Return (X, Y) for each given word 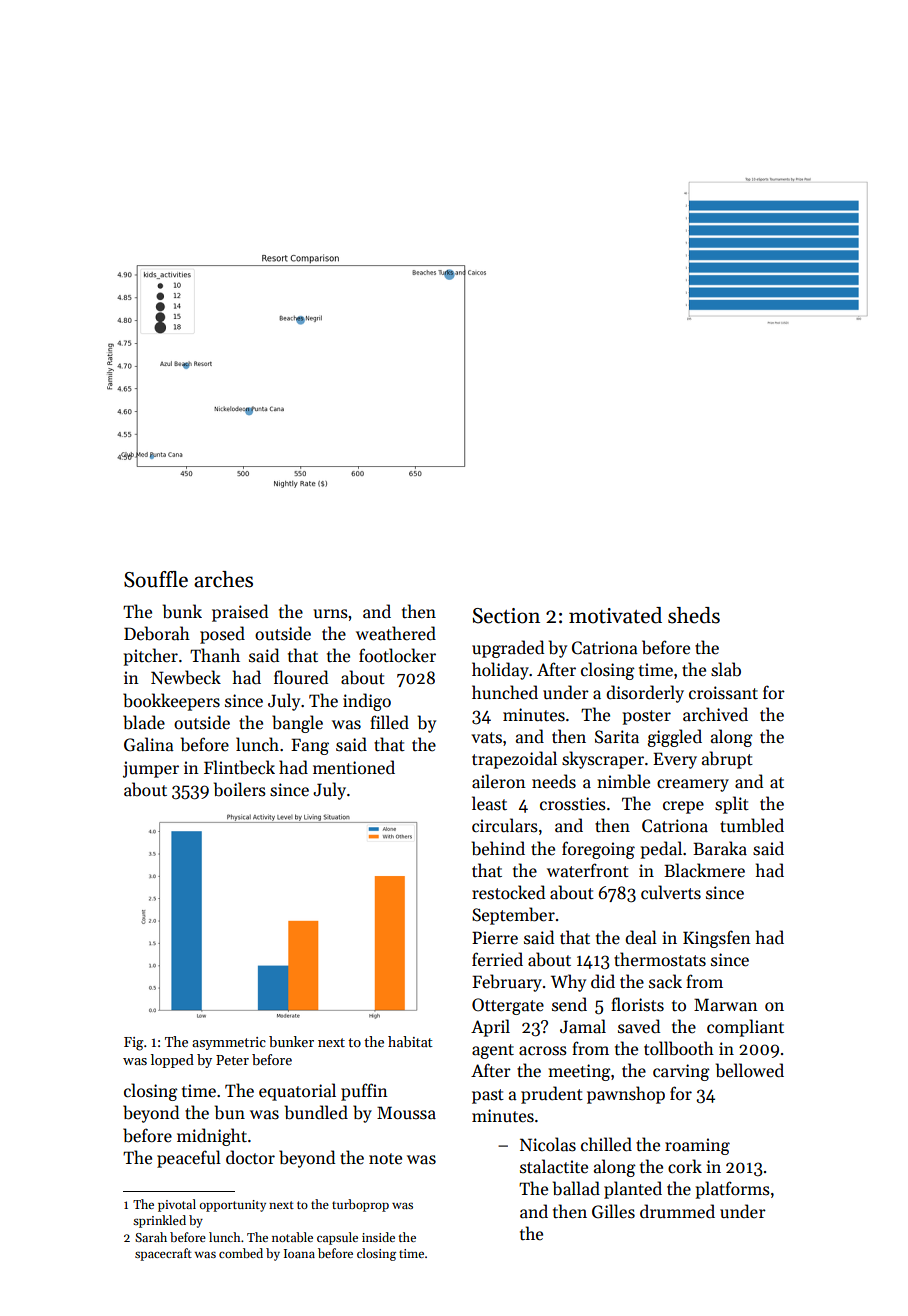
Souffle (156, 579)
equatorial (297, 1092)
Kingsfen (717, 939)
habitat (410, 1041)
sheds (694, 615)
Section (506, 616)
